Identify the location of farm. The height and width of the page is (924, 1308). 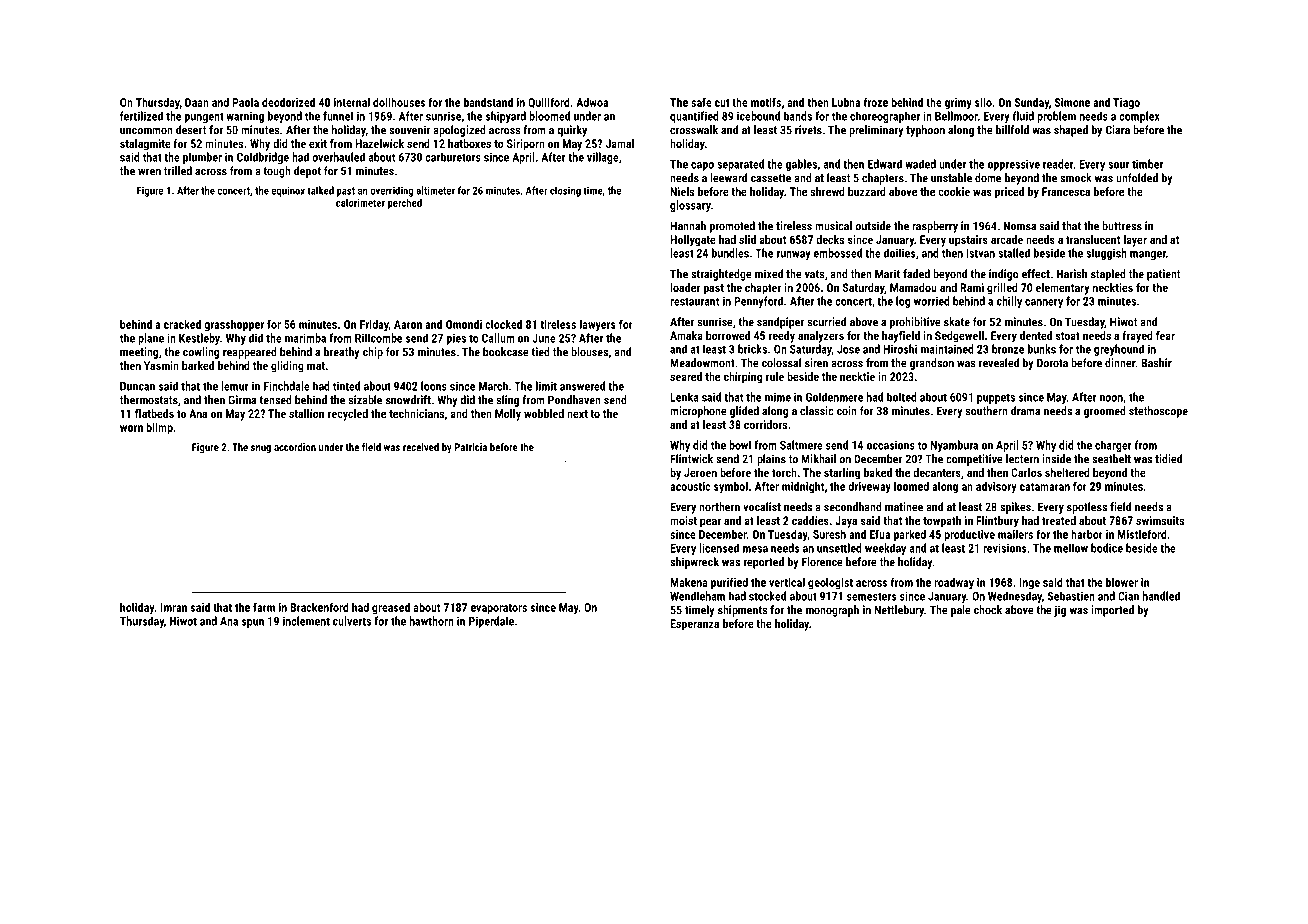
(264, 607).
